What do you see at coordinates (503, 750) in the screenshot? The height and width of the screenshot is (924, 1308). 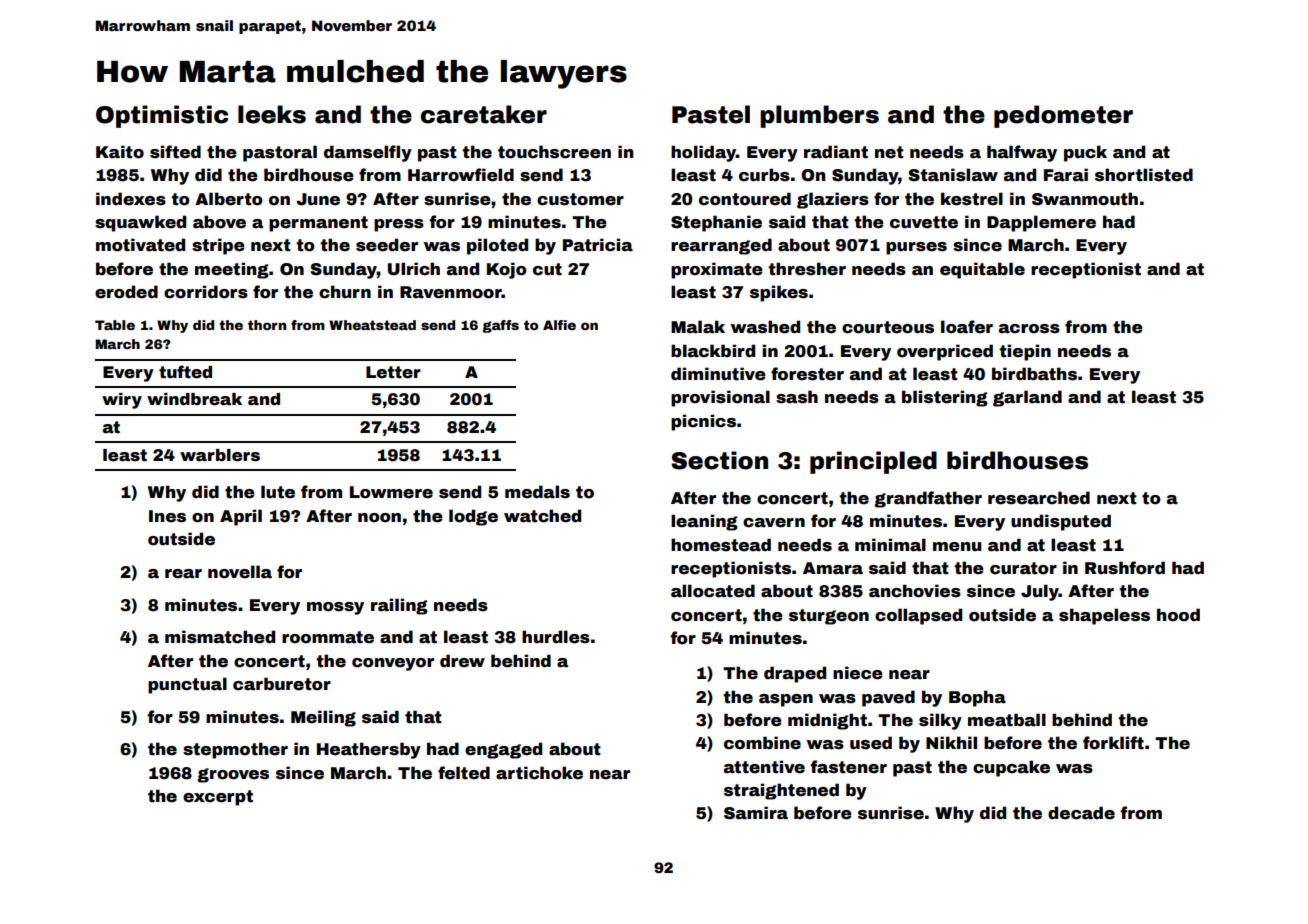 I see `engaged` at bounding box center [503, 750].
